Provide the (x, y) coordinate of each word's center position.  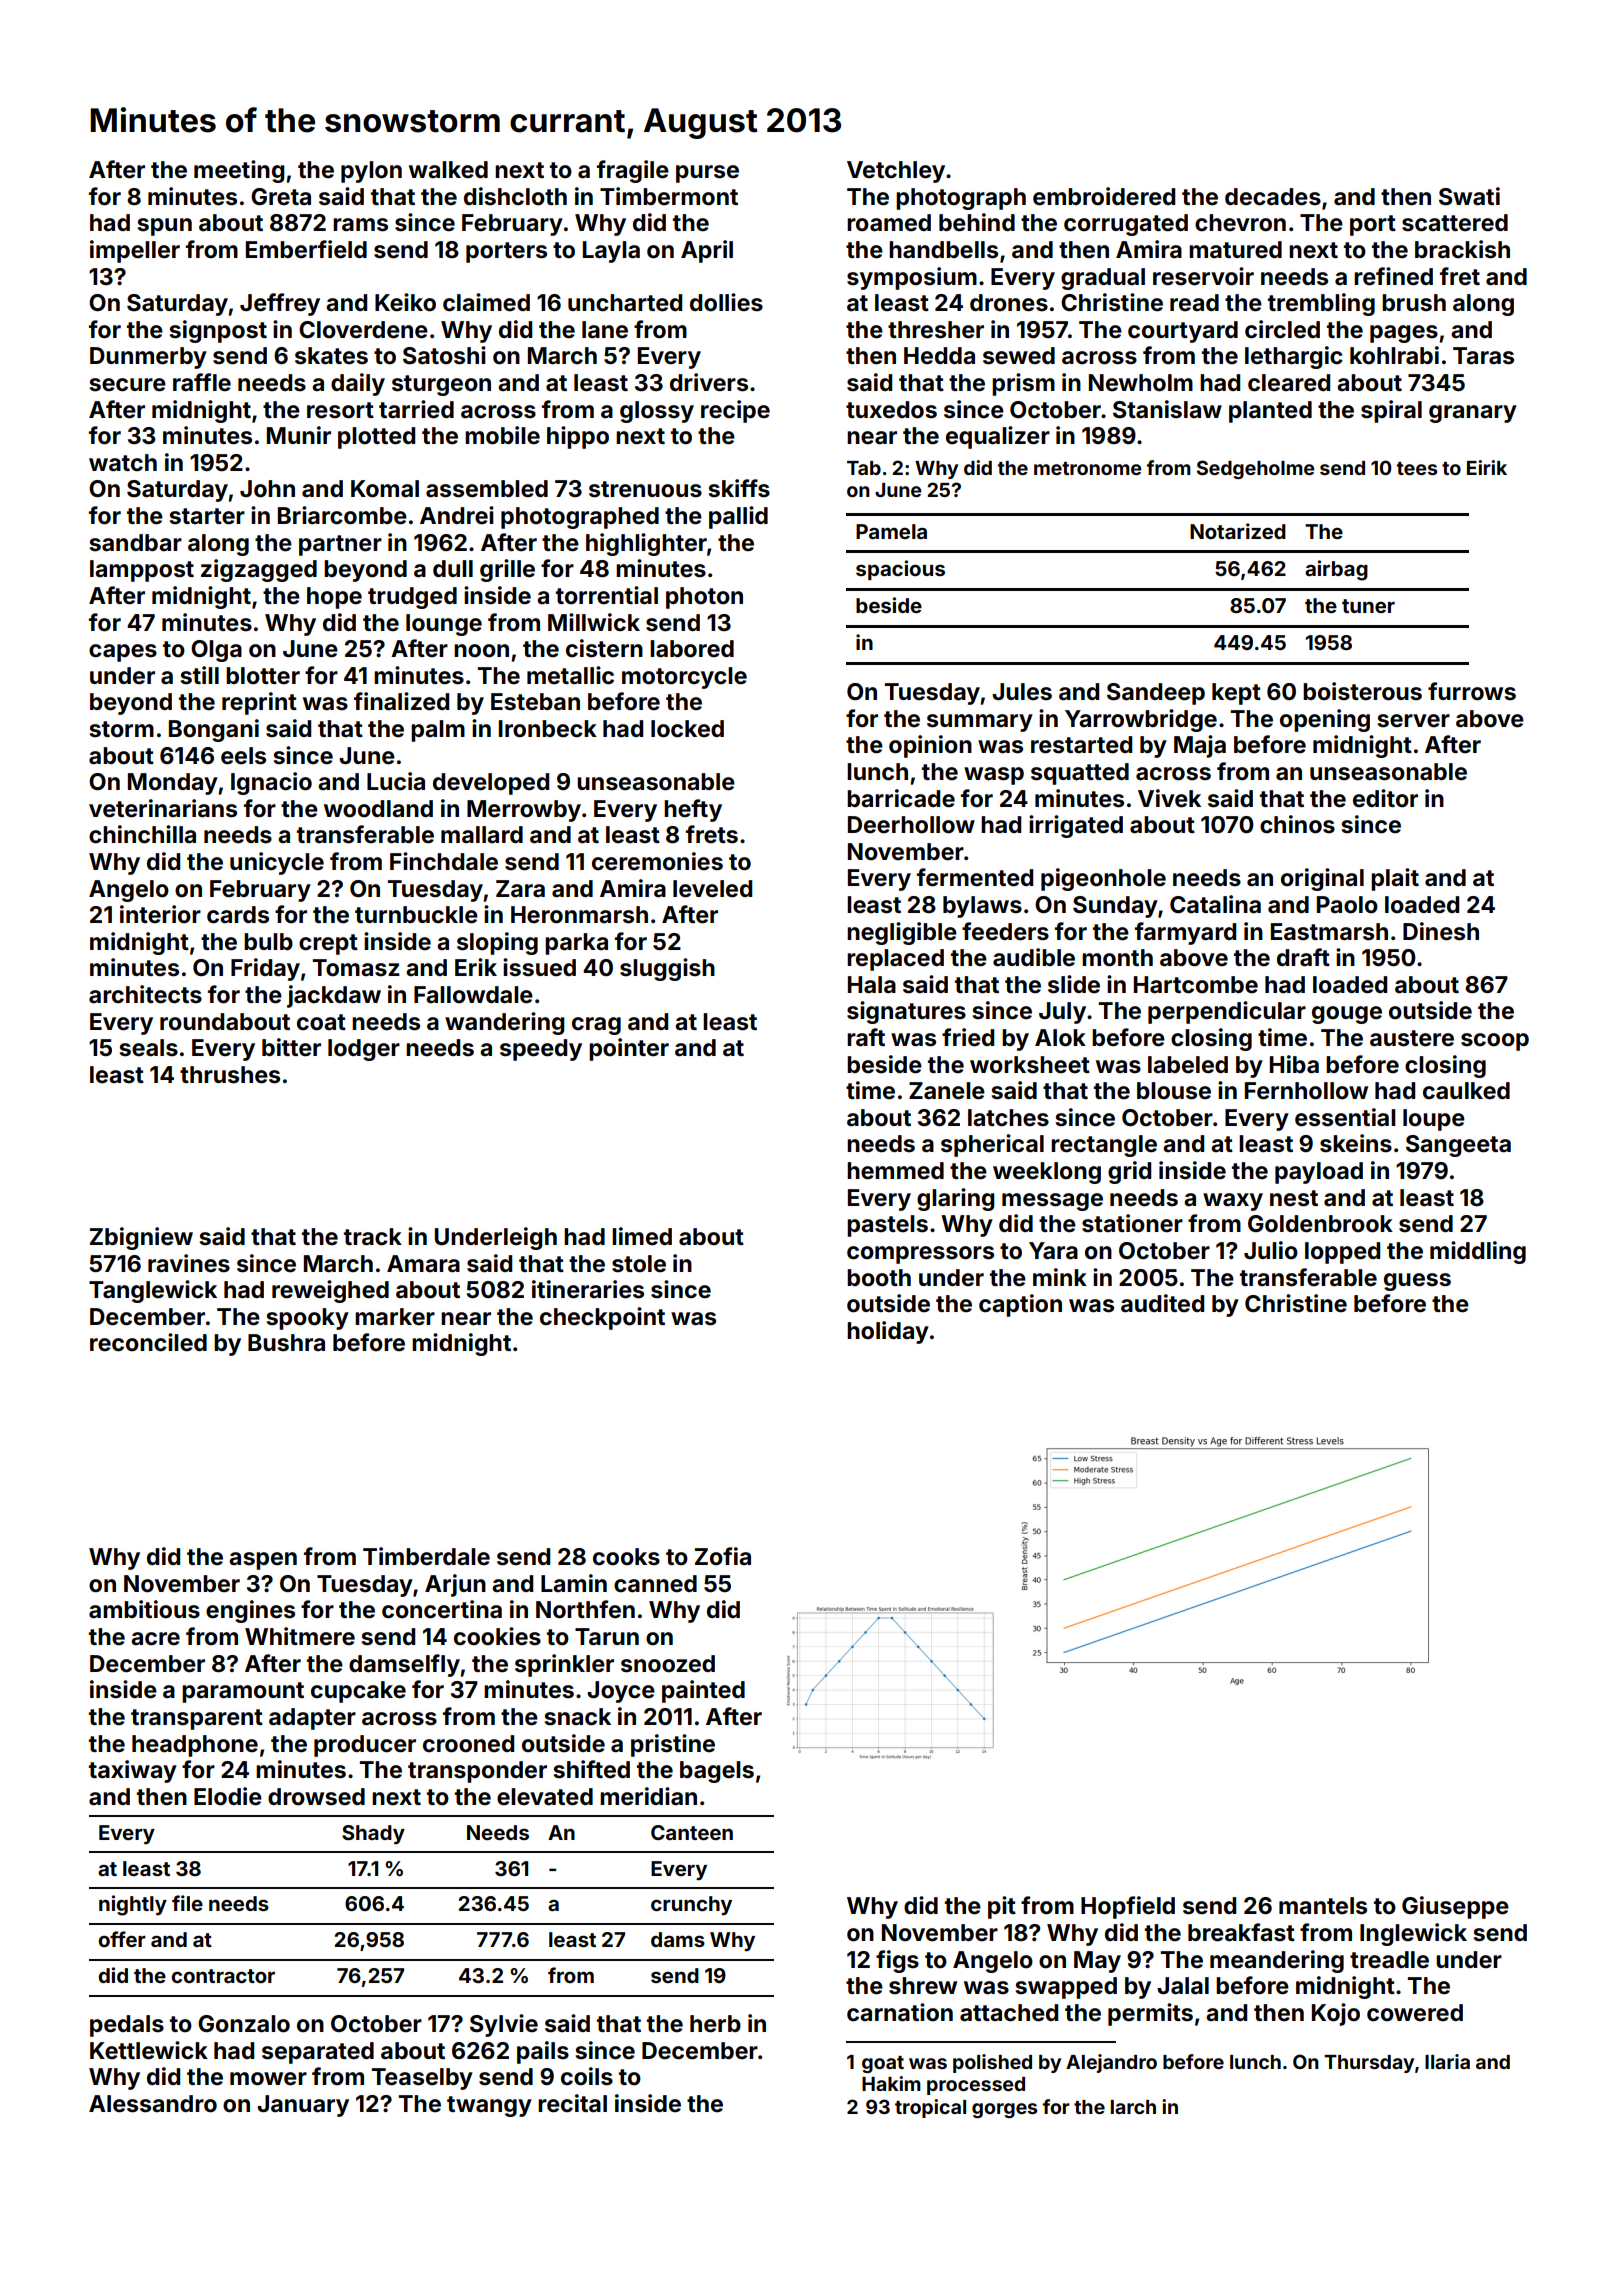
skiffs (739, 488)
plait (1395, 879)
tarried (416, 409)
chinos (1297, 824)
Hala (872, 985)
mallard (482, 835)
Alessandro (153, 2104)
